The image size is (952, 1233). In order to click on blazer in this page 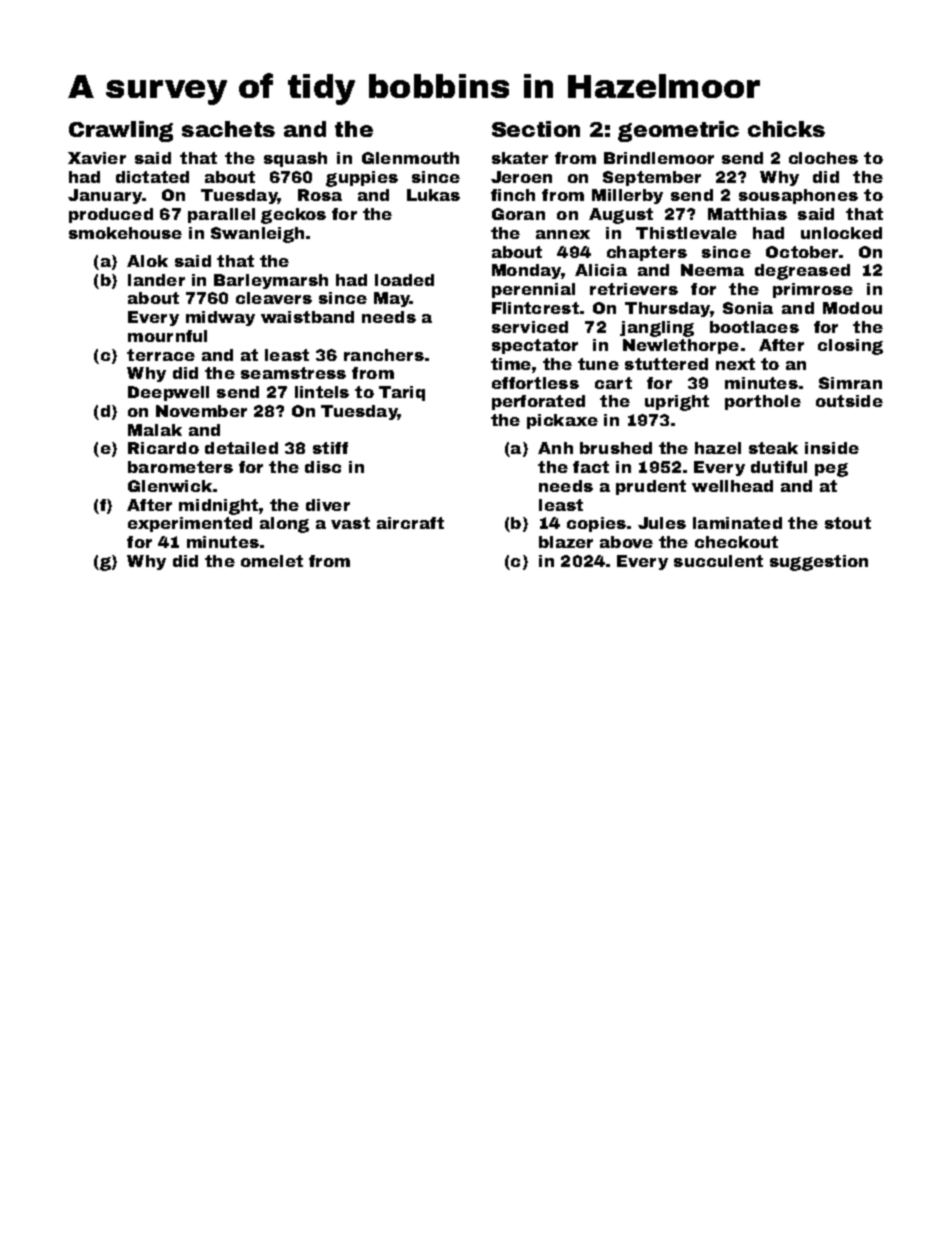, I will do `click(566, 542)`.
